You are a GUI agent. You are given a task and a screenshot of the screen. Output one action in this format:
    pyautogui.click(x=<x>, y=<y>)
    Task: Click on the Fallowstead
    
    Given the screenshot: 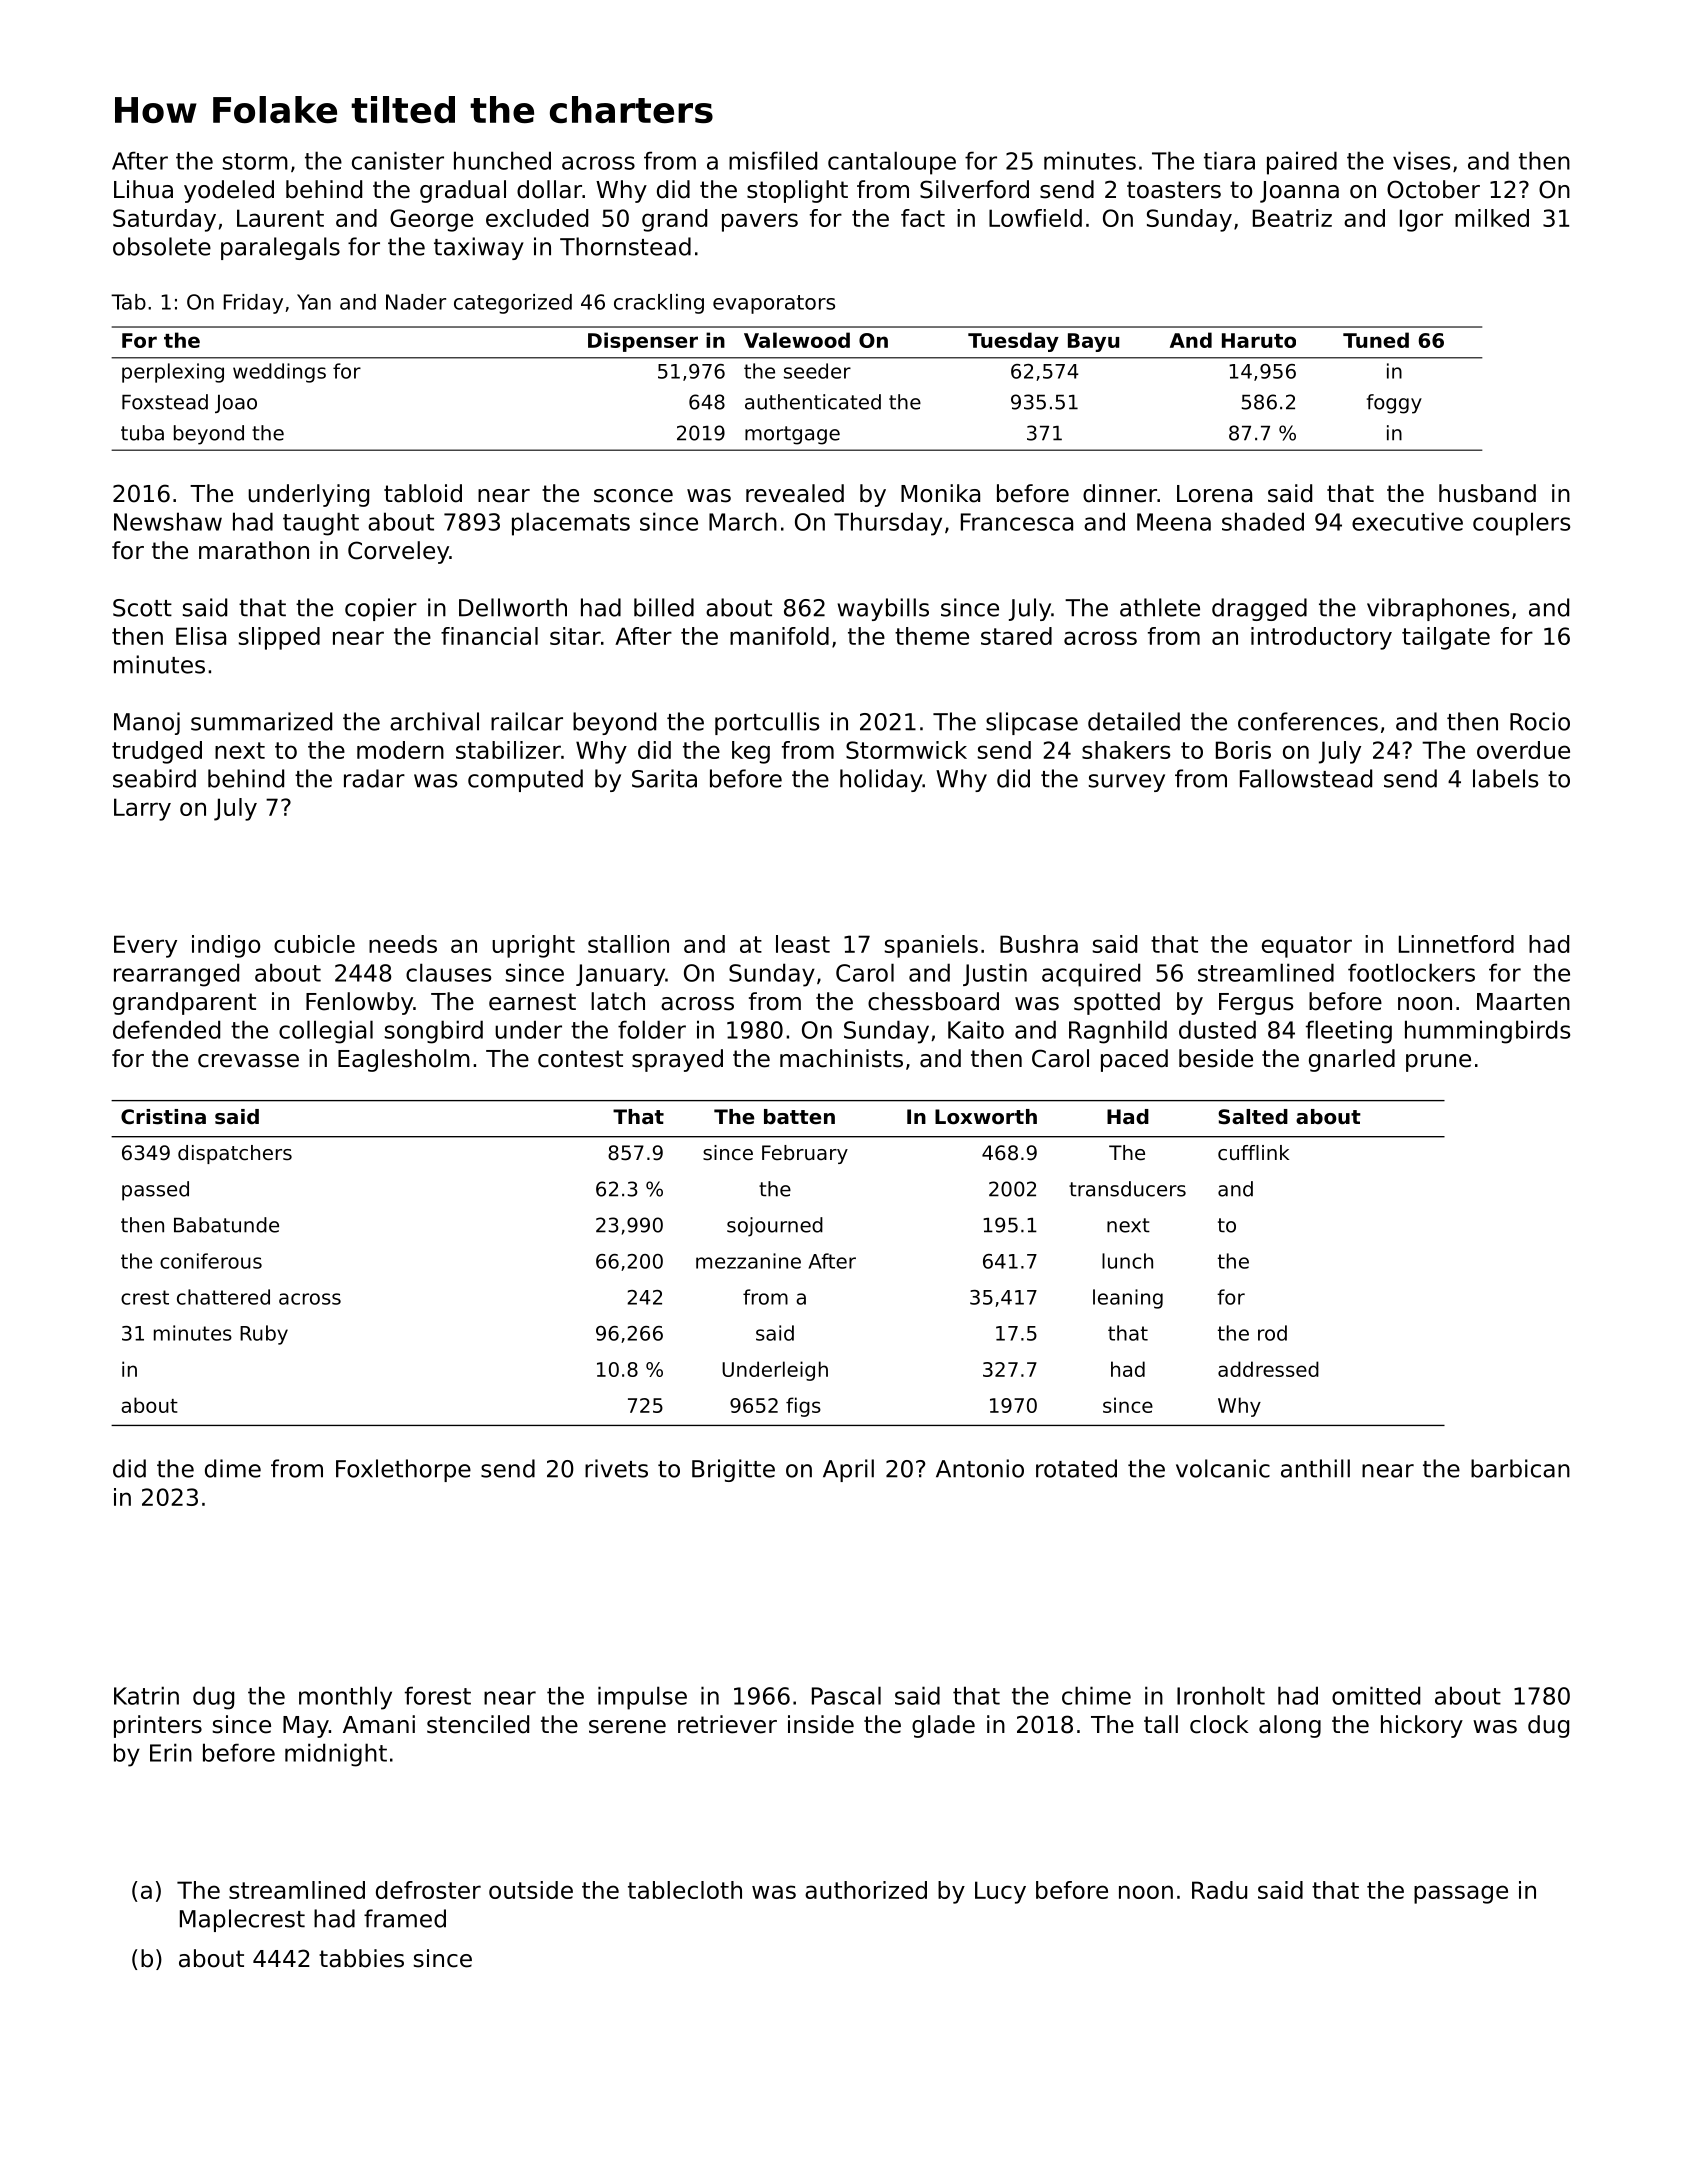 What is the action you would take?
    pyautogui.click(x=1306, y=778)
